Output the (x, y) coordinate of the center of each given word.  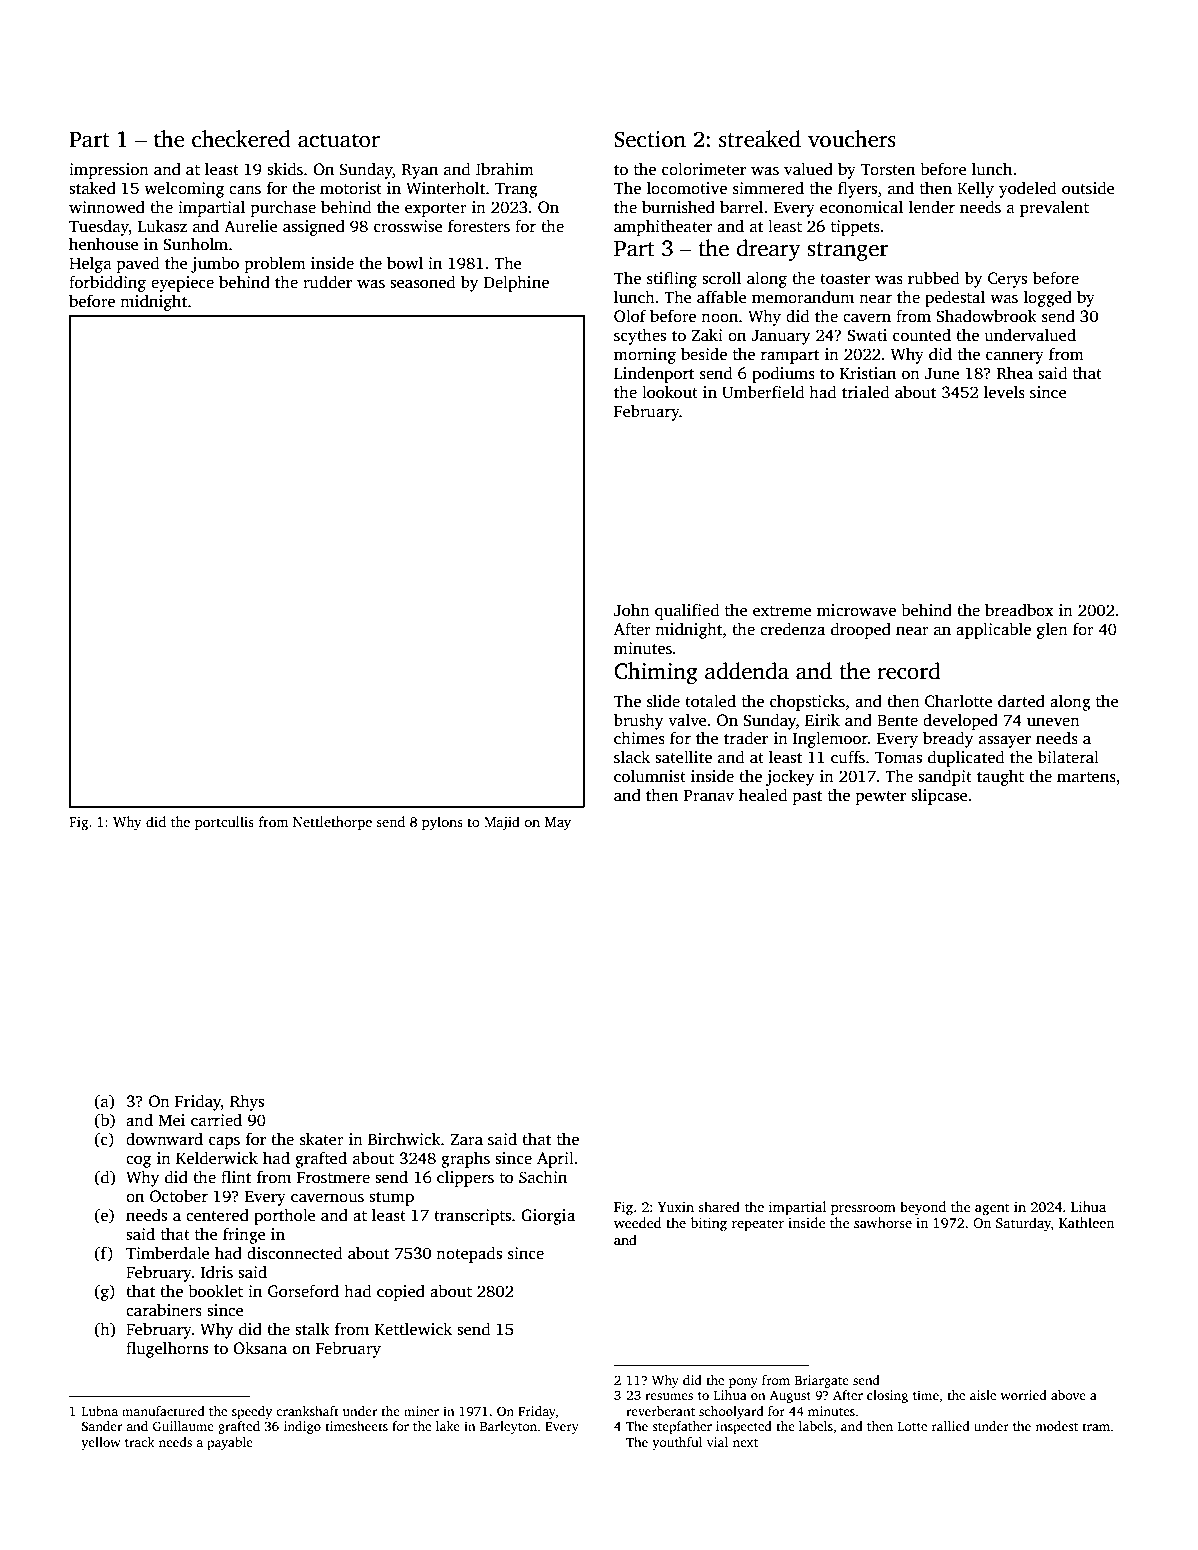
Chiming (655, 673)
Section (650, 139)
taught (1000, 777)
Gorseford (303, 1291)
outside (1088, 188)
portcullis (224, 823)
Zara (466, 1139)
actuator (339, 140)
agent (992, 1209)
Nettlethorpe (332, 823)
